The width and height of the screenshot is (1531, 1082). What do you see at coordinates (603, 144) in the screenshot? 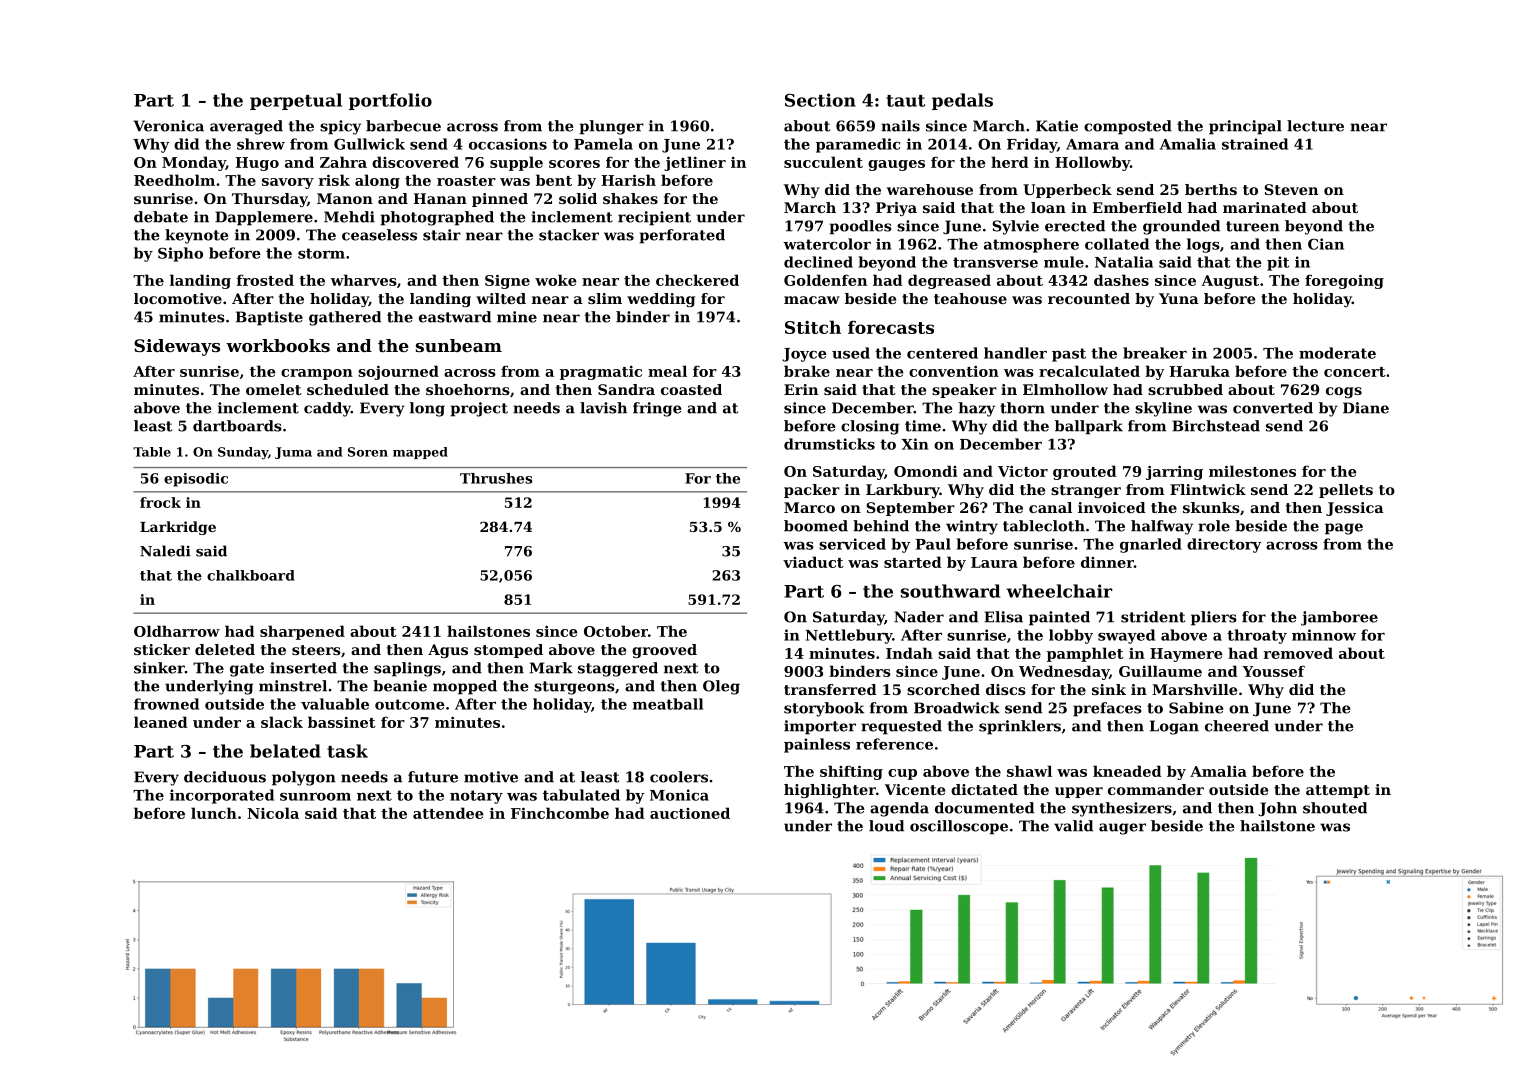
I see `Pamela` at bounding box center [603, 144].
